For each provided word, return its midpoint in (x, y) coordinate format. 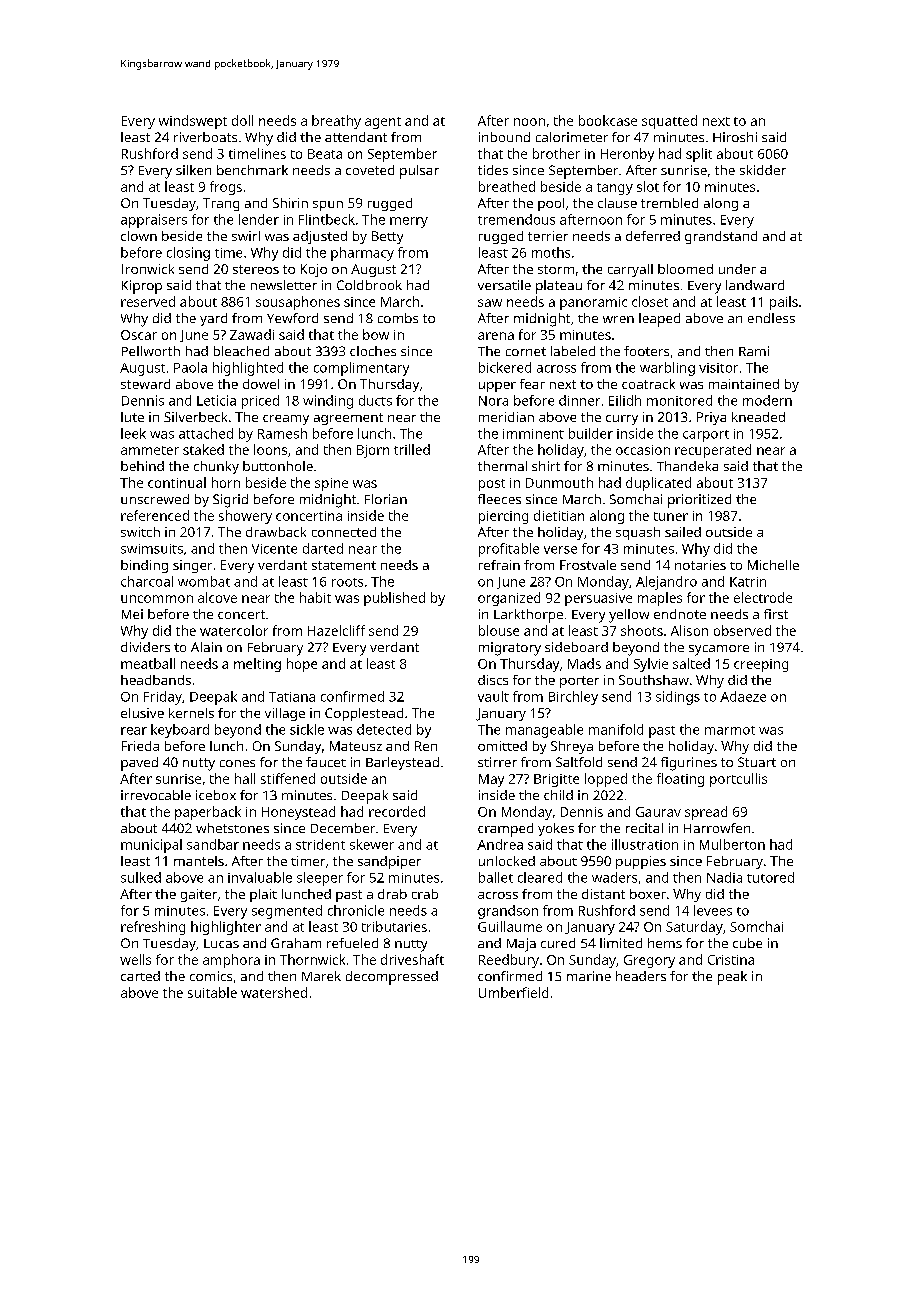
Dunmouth (559, 482)
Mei (132, 614)
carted (140, 976)
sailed (683, 532)
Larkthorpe (528, 616)
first (776, 614)
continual (177, 482)
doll (242, 120)
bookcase (608, 120)
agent (383, 123)
